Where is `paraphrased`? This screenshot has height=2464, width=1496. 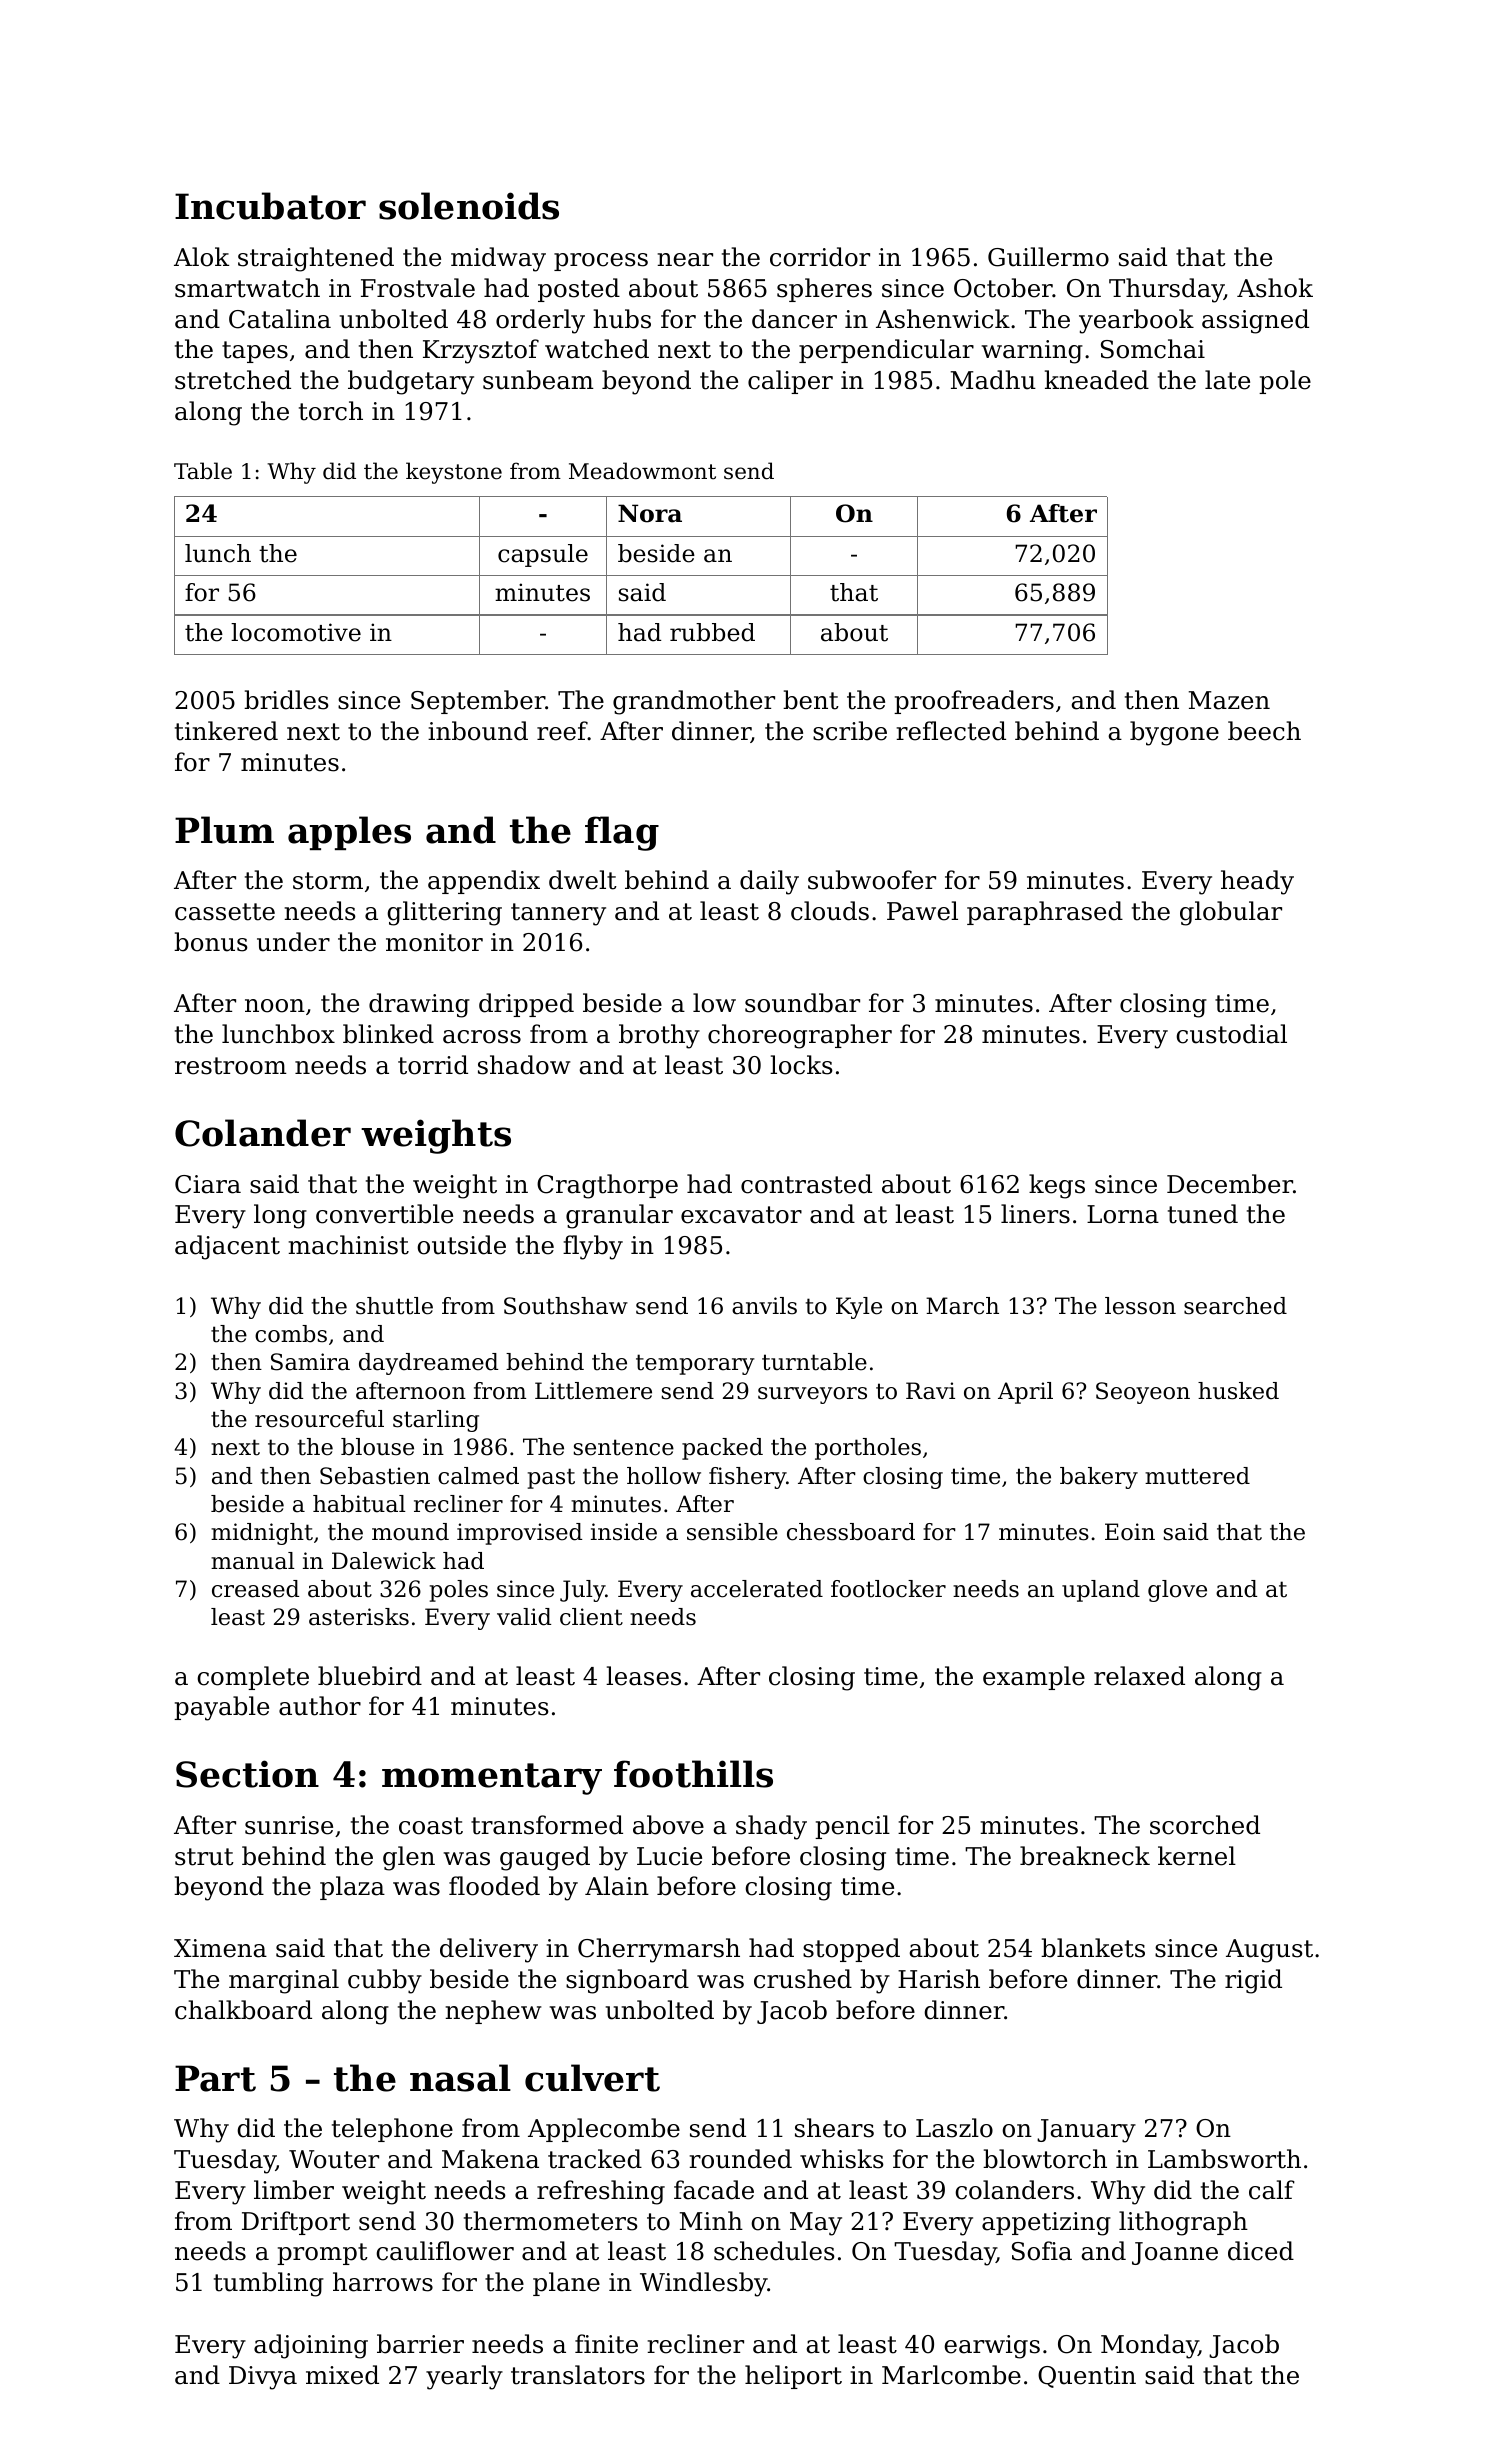
paraphrased is located at coordinates (1045, 913).
